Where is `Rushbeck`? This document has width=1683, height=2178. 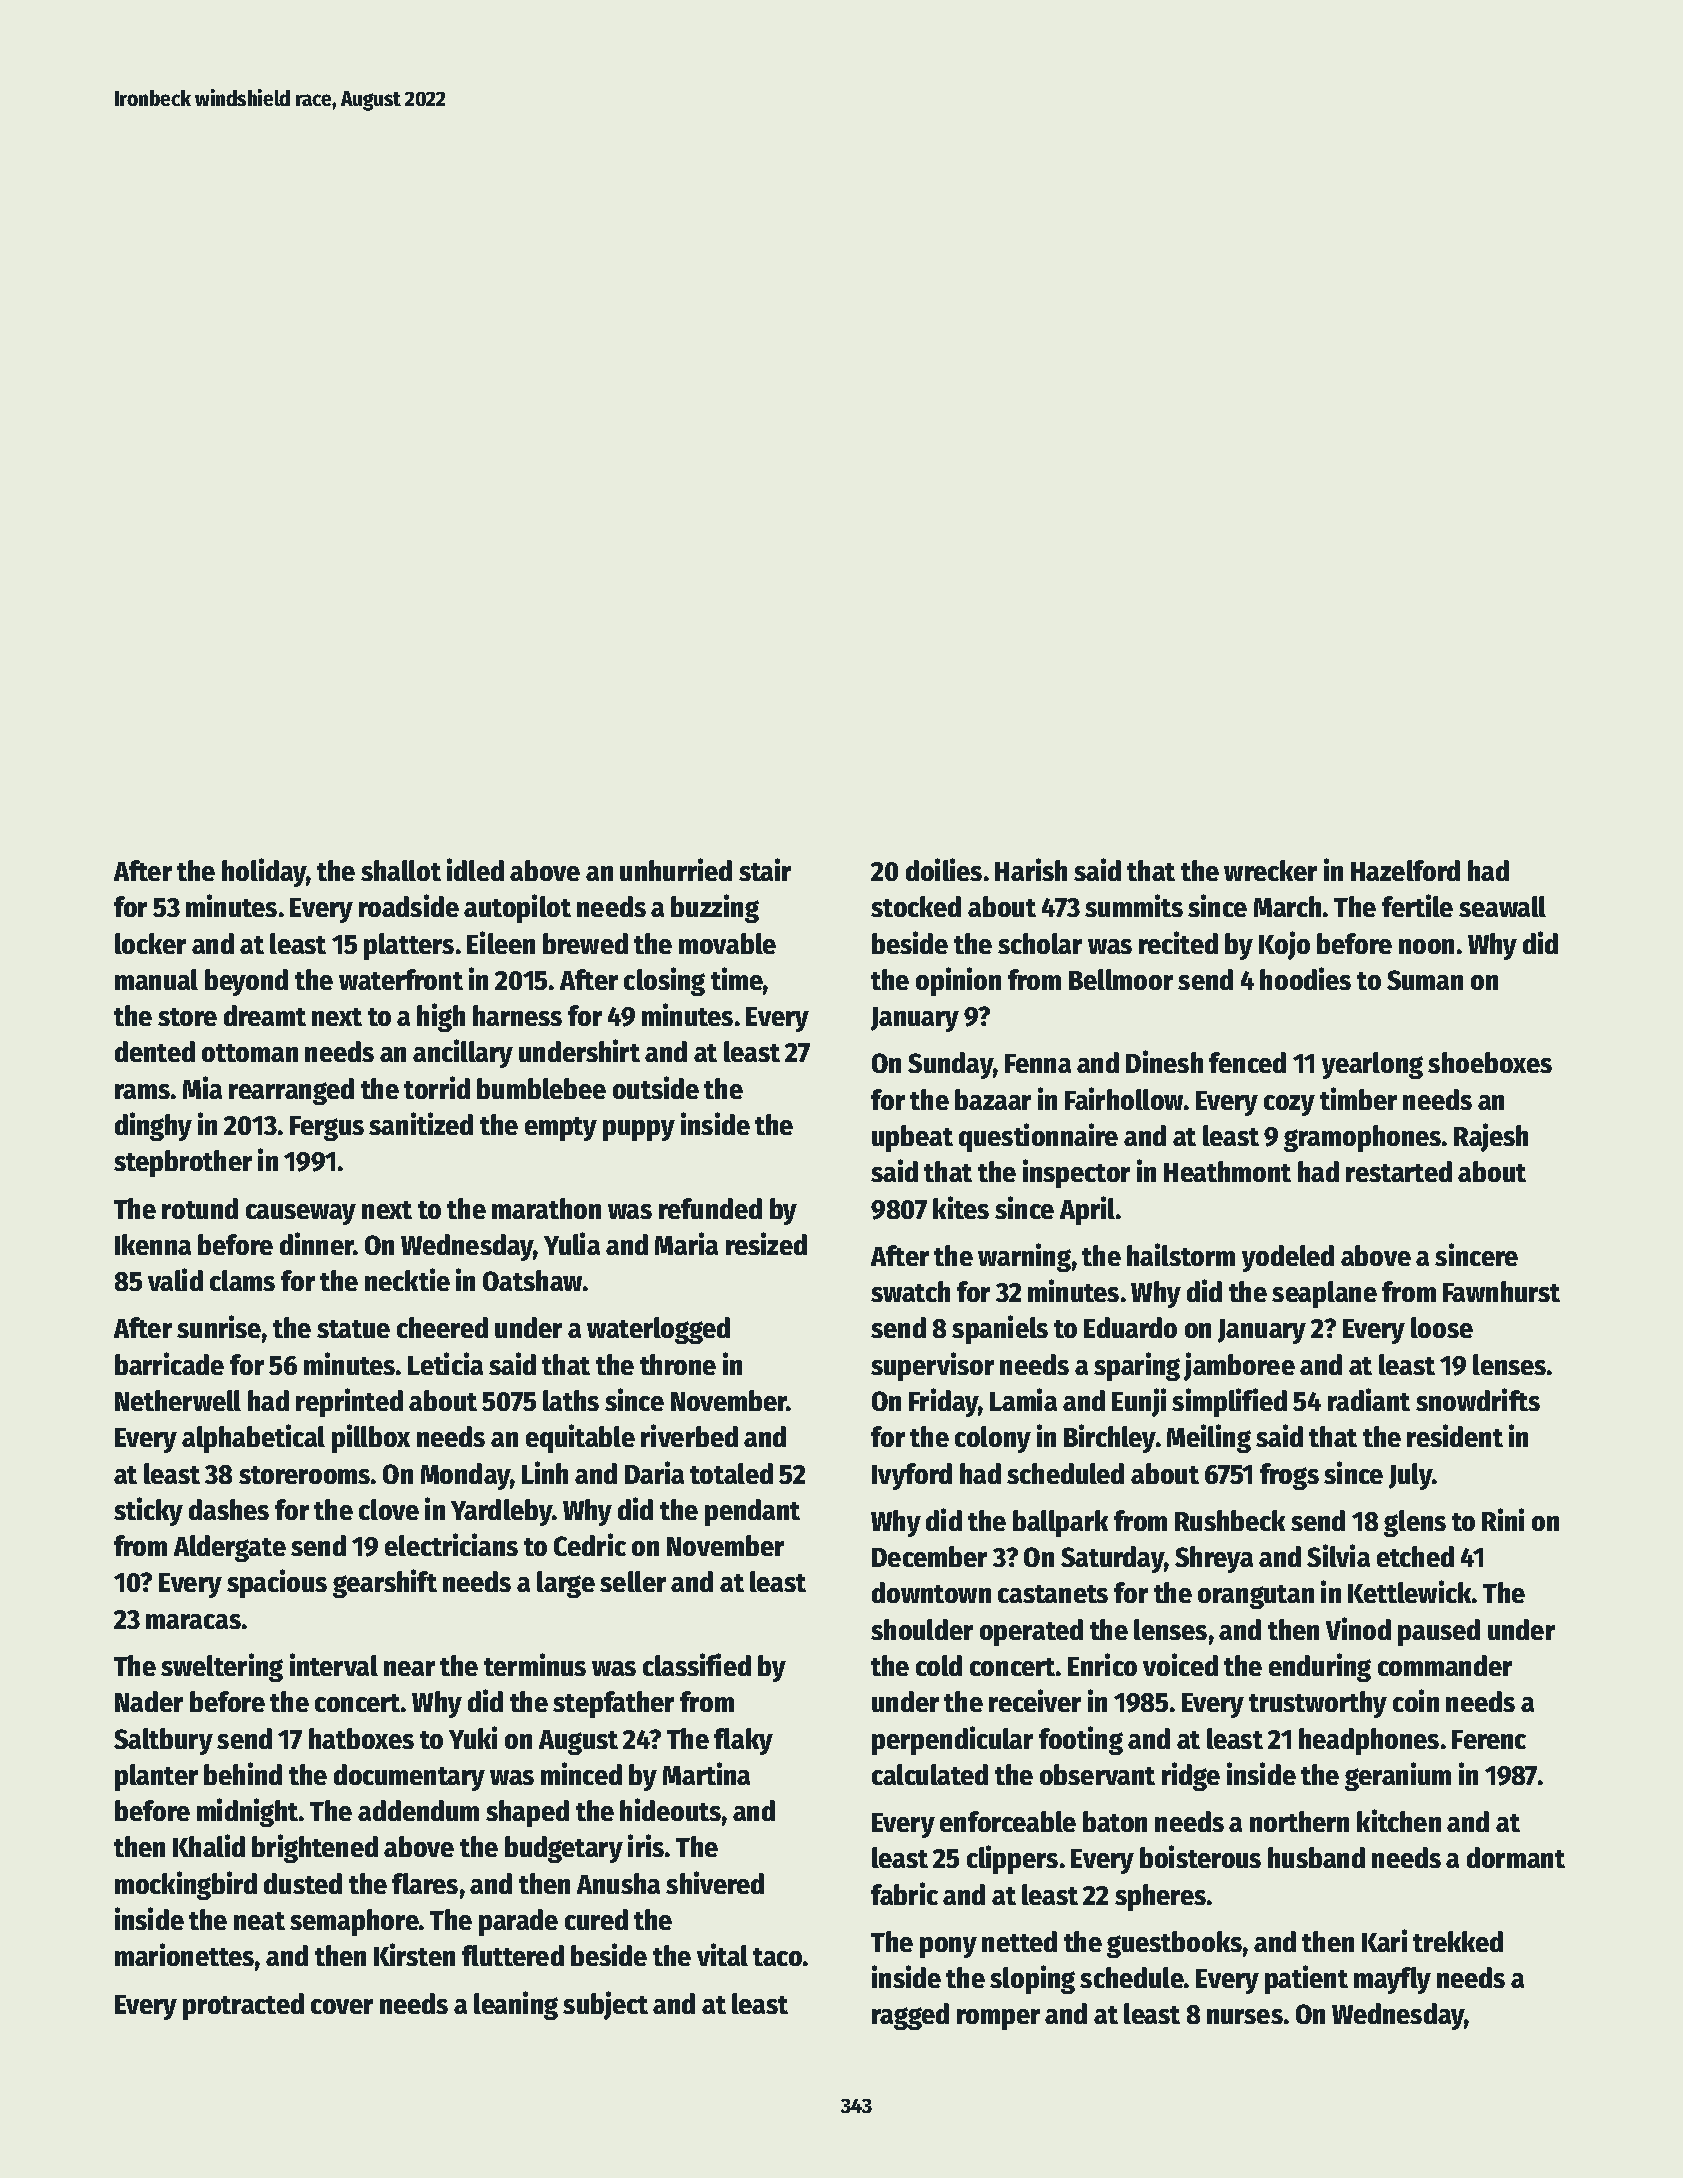 Rushbeck is located at coordinates (1230, 1520).
